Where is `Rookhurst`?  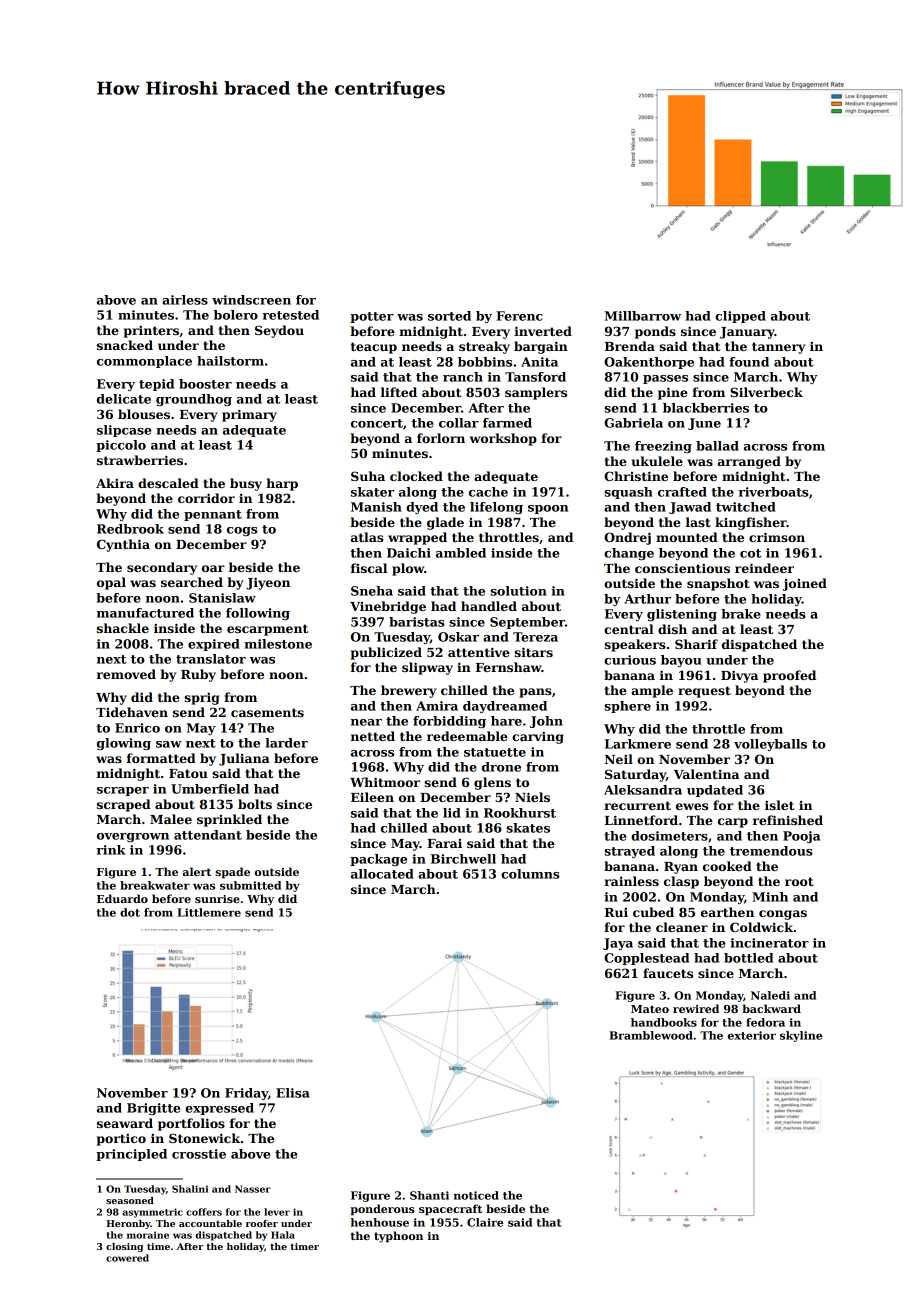
Rookhurst is located at coordinates (520, 813).
